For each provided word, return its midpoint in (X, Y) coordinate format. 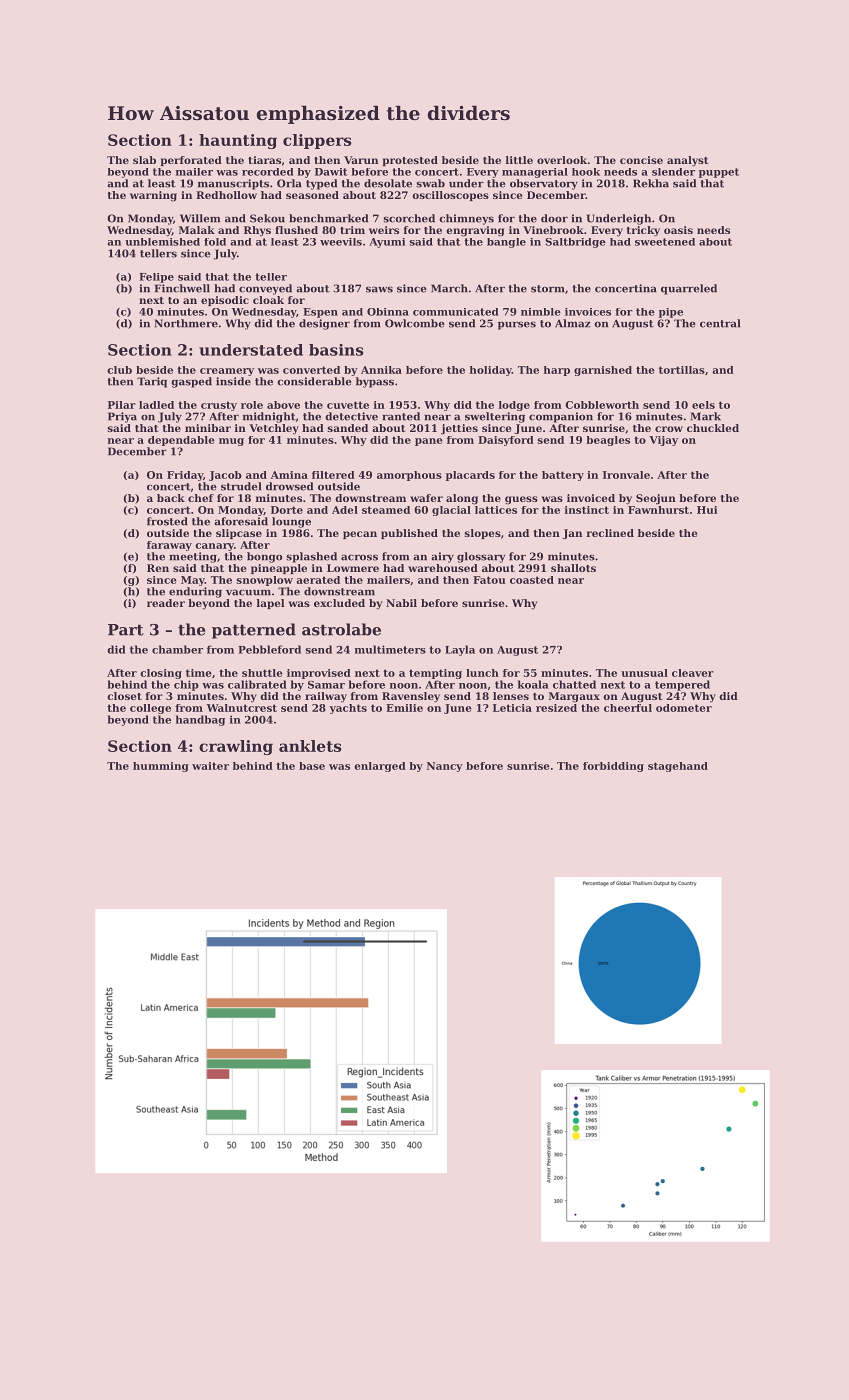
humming (161, 767)
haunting (238, 141)
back (171, 498)
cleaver (693, 673)
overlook (562, 160)
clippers (317, 141)
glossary (481, 557)
